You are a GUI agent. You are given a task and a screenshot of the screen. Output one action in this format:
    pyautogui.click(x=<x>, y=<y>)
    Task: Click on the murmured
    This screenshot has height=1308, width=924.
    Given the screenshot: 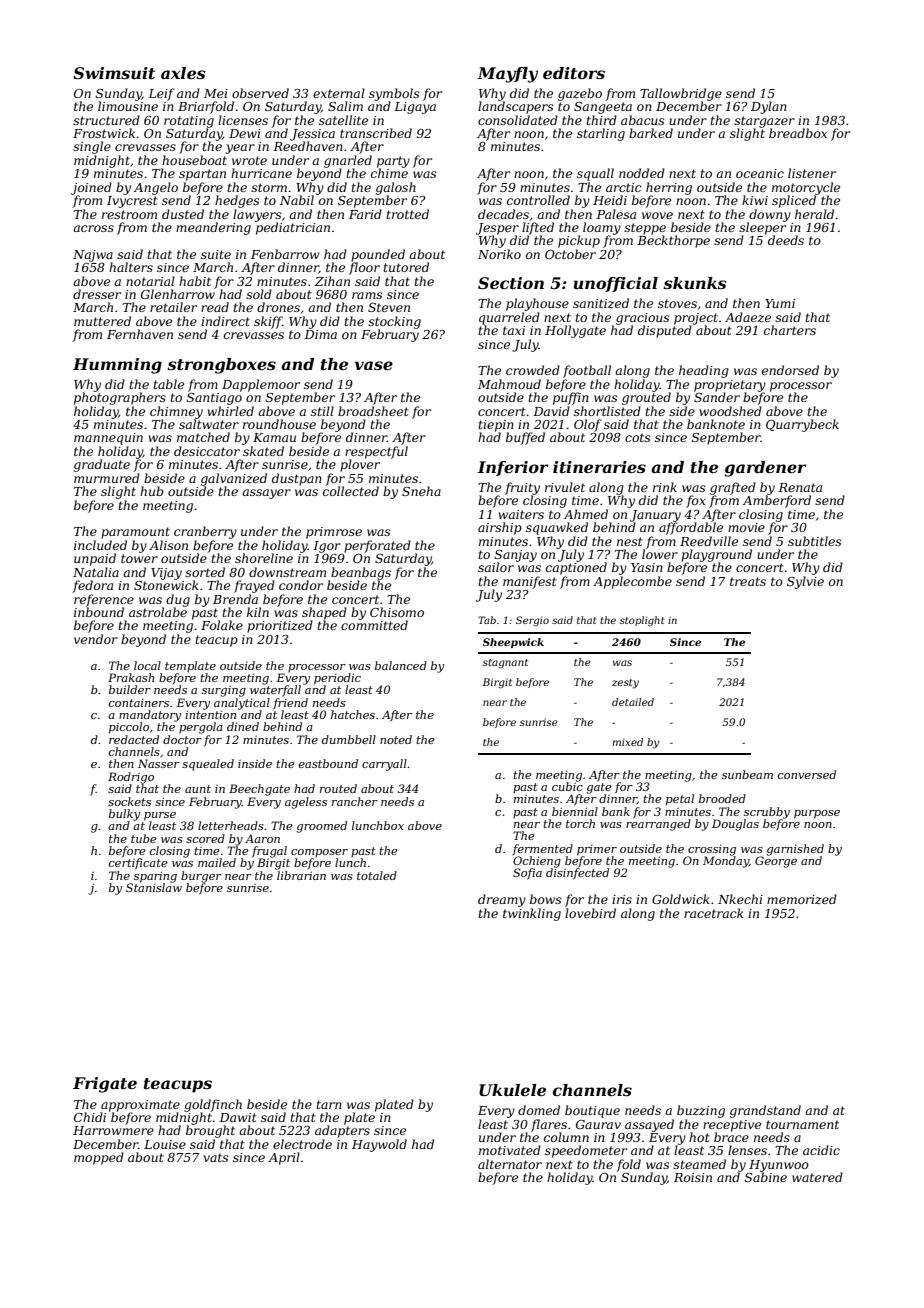 What is the action you would take?
    pyautogui.click(x=107, y=478)
